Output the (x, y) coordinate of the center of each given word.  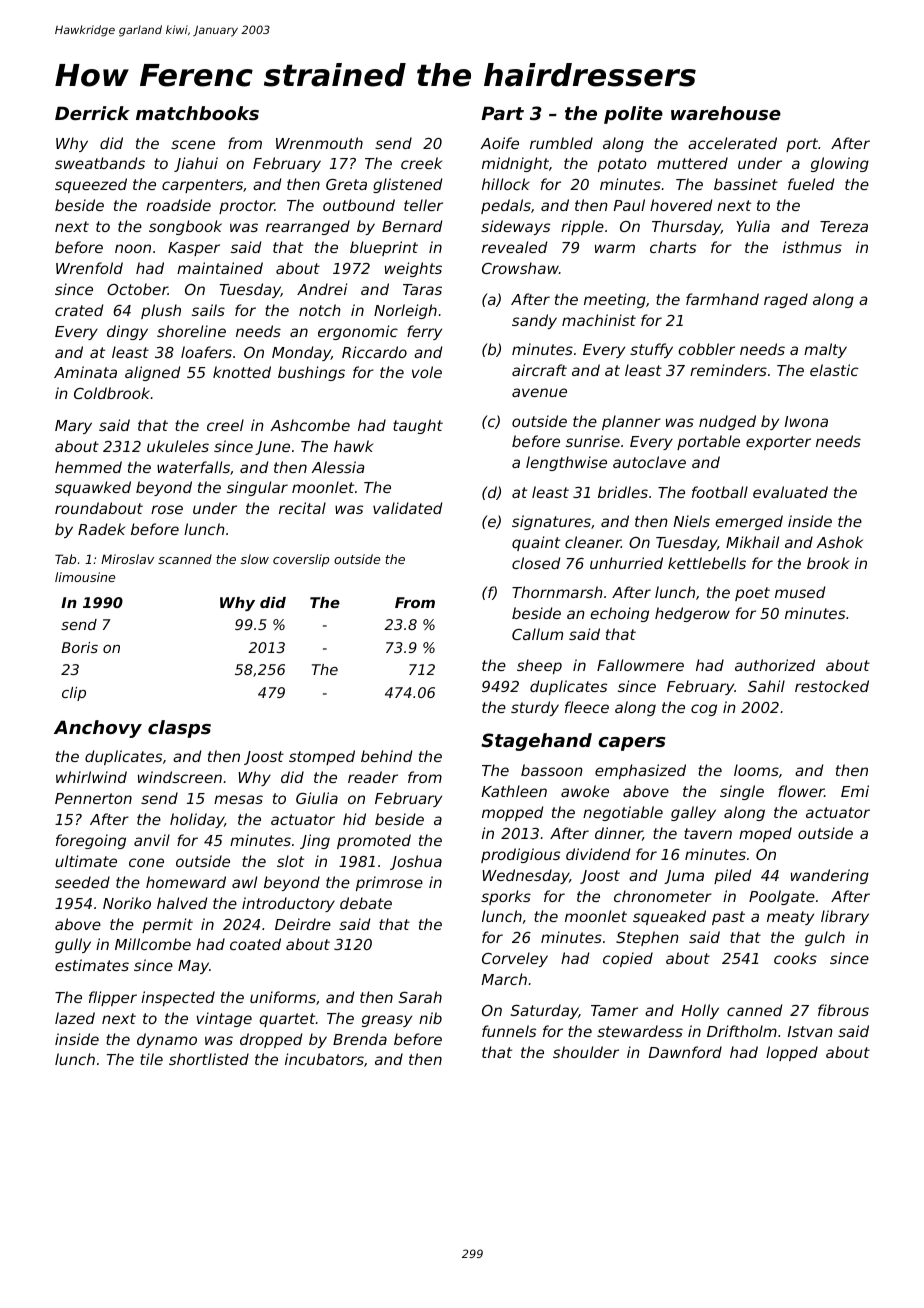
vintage (224, 1019)
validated (407, 508)
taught (418, 426)
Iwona (806, 421)
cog (704, 710)
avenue (539, 392)
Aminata (85, 372)
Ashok (839, 542)
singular (257, 488)
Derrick (92, 113)
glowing (840, 164)
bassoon (552, 770)
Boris (79, 647)
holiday (197, 820)
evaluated (790, 492)
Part (502, 113)
